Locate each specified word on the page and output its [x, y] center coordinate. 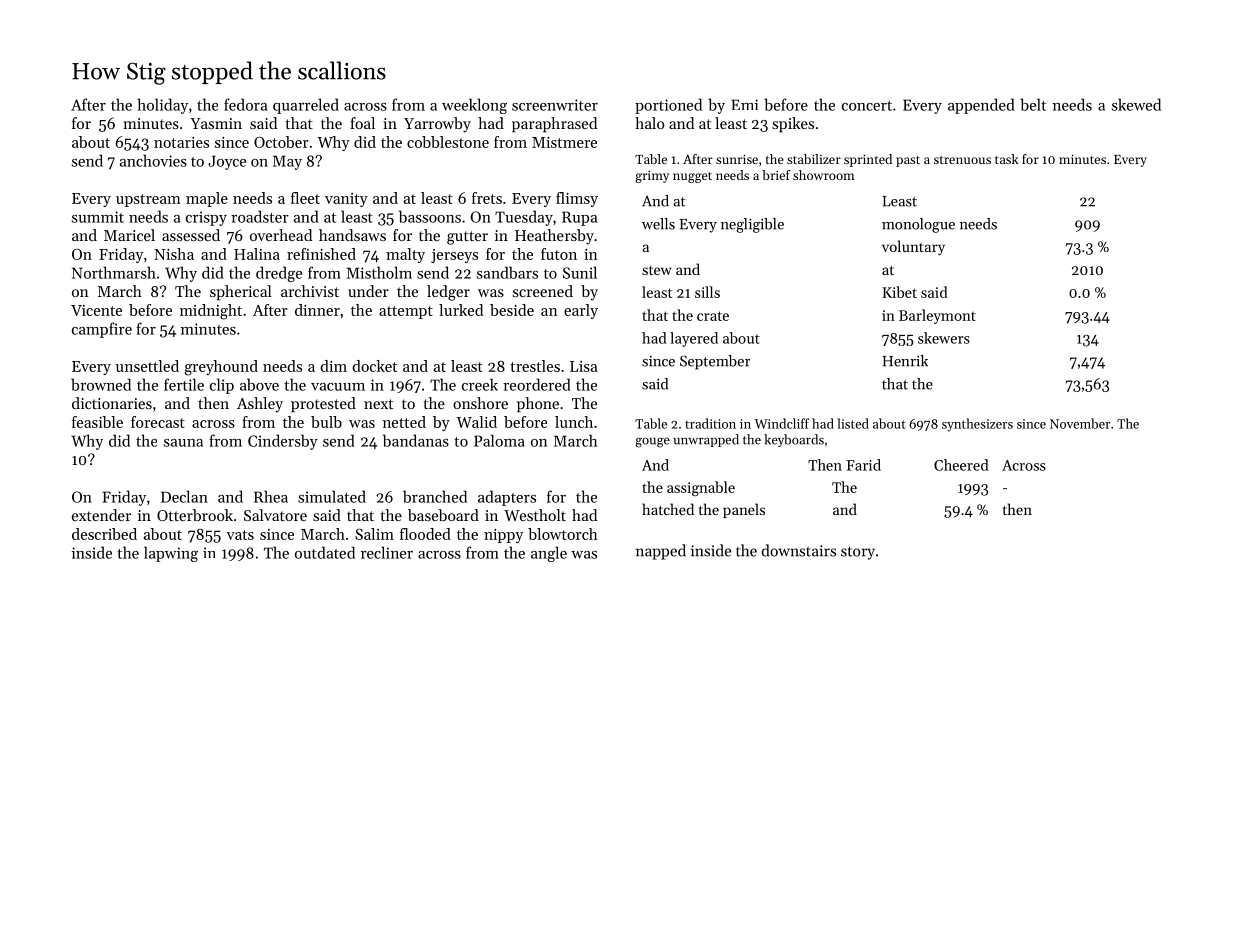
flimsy [577, 199]
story [858, 553]
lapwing [171, 554]
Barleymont [937, 316]
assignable [701, 488]
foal [362, 123]
